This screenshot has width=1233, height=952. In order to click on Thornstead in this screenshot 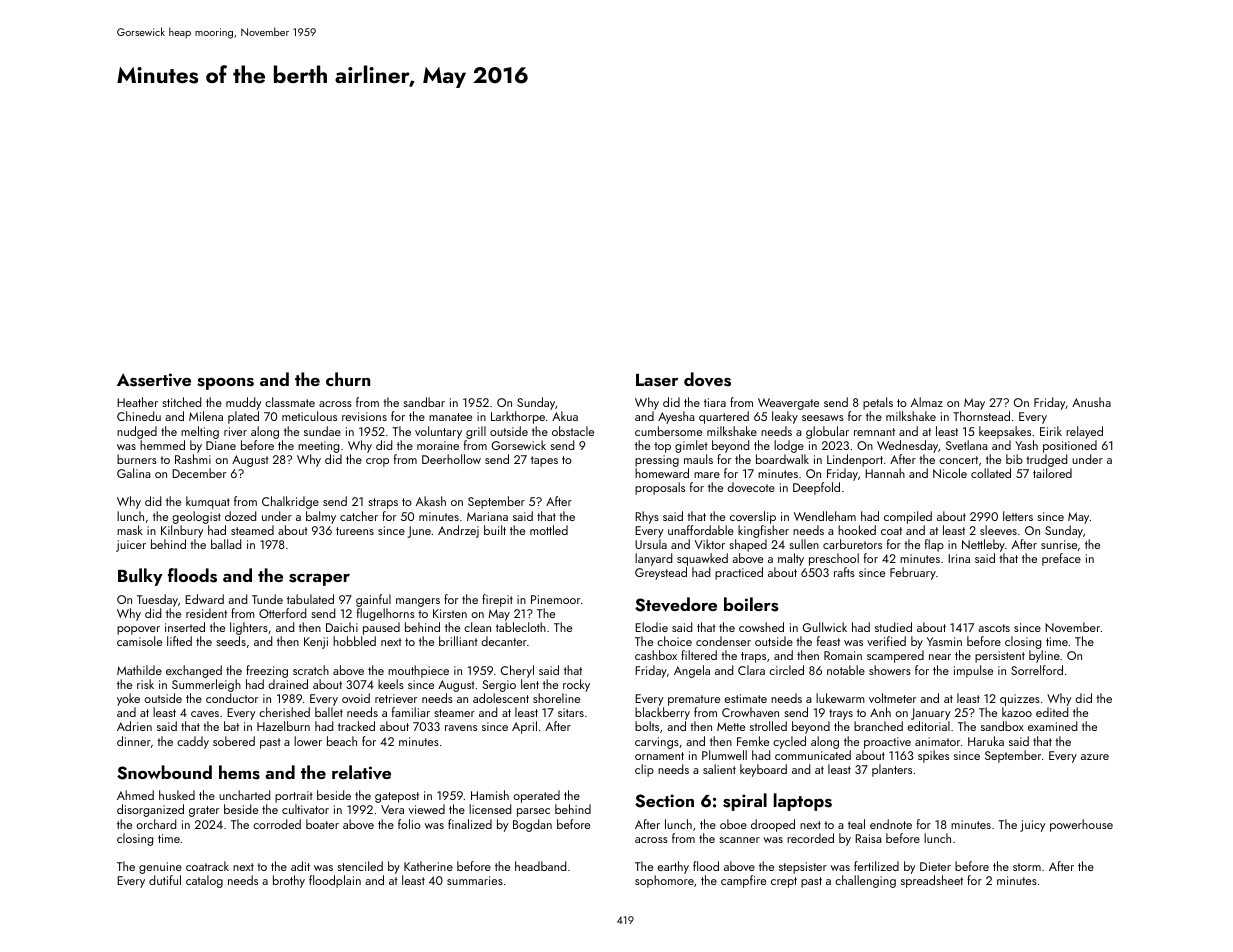, I will do `click(981, 416)`.
